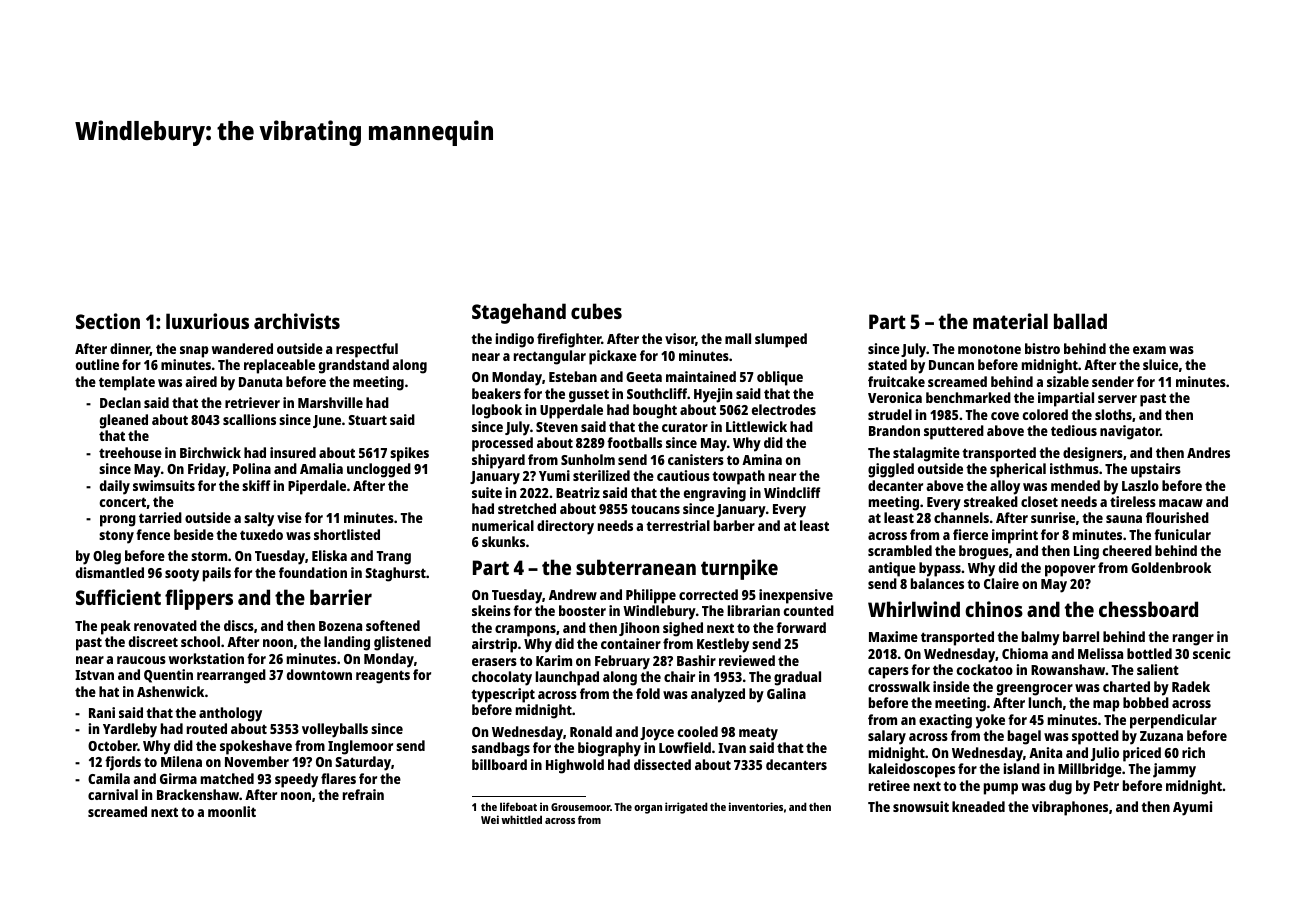 The image size is (1308, 924). I want to click on Whirlwind, so click(914, 609).
